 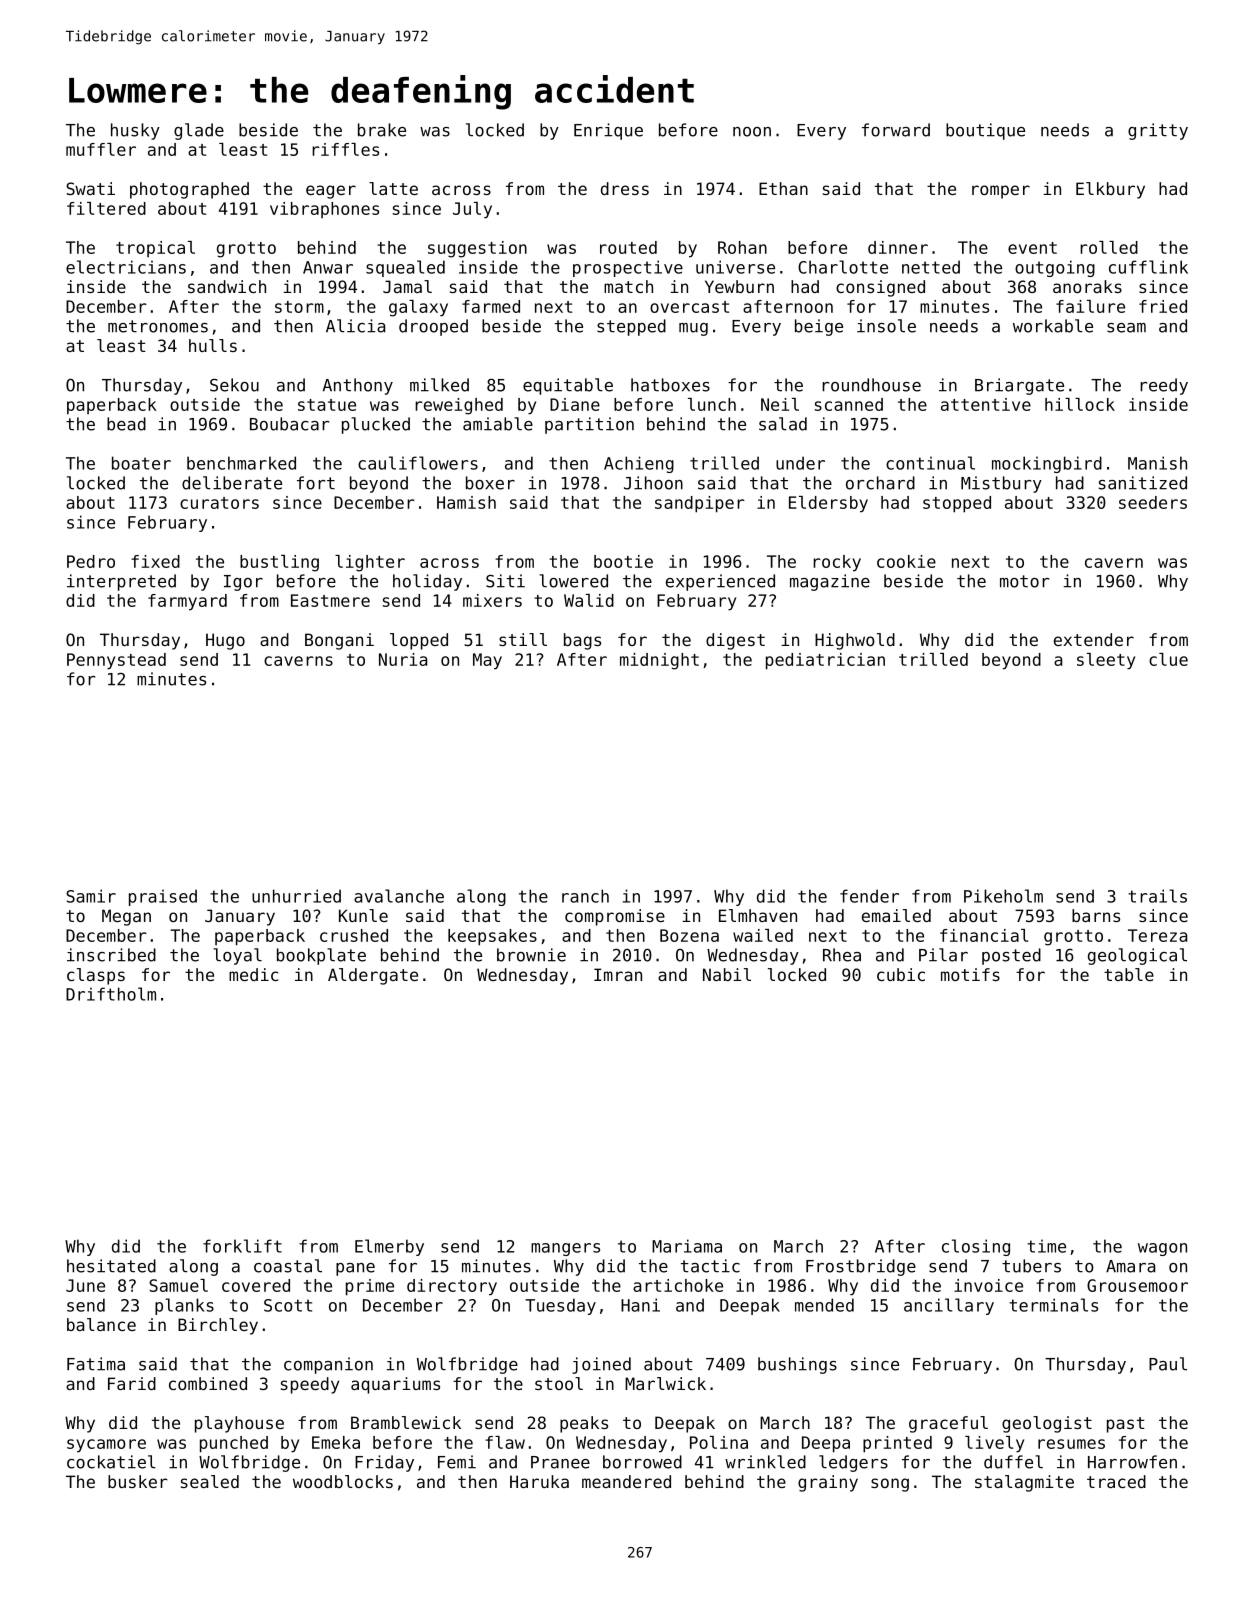 What do you see at coordinates (985, 131) in the screenshot?
I see `boutique` at bounding box center [985, 131].
